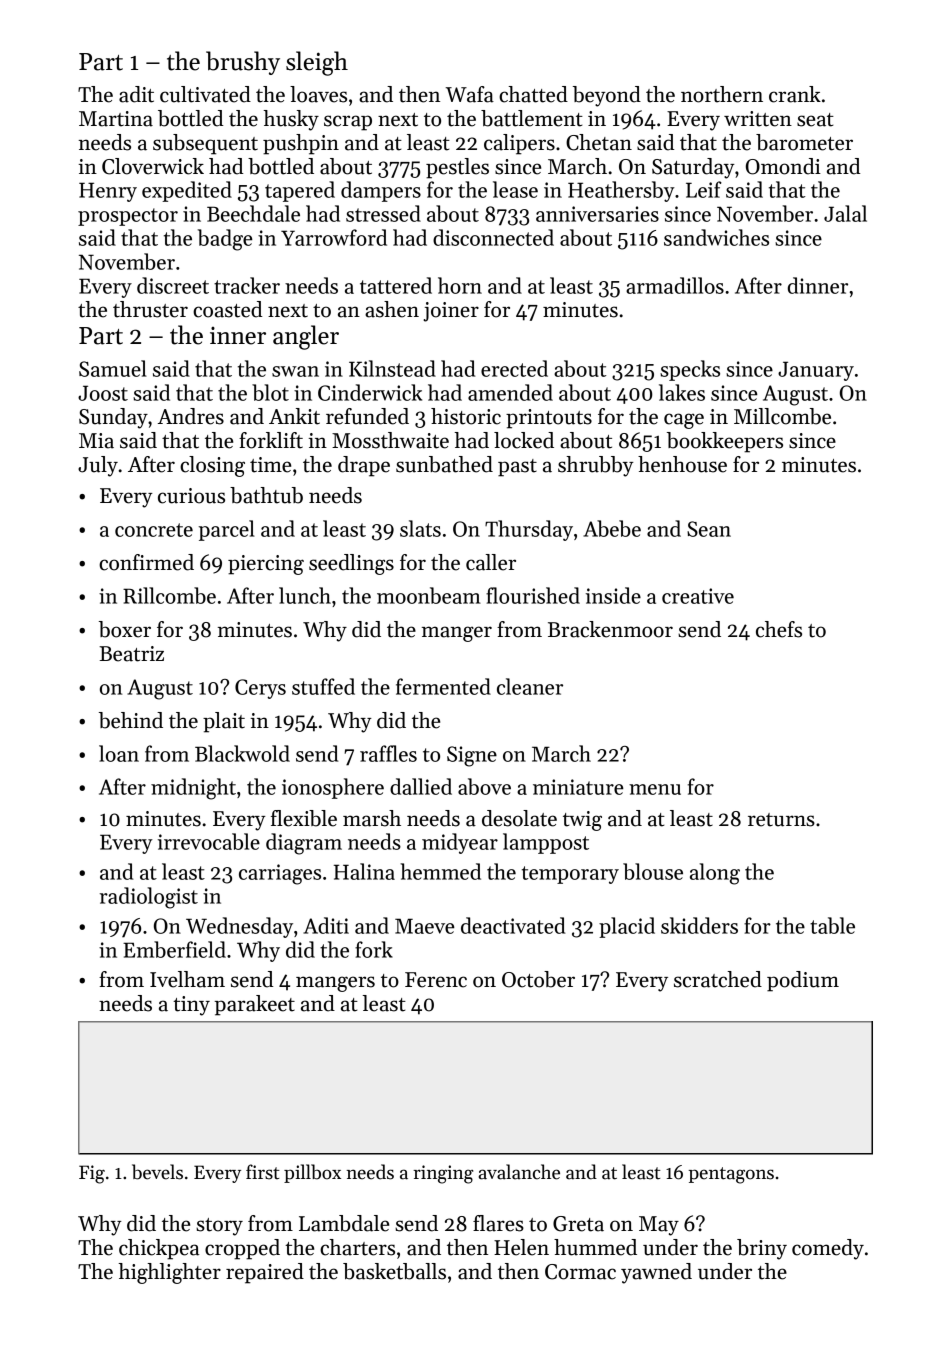 The height and width of the screenshot is (1351, 951). Describe the element at coordinates (388, 753) in the screenshot. I see `raffles` at that location.
